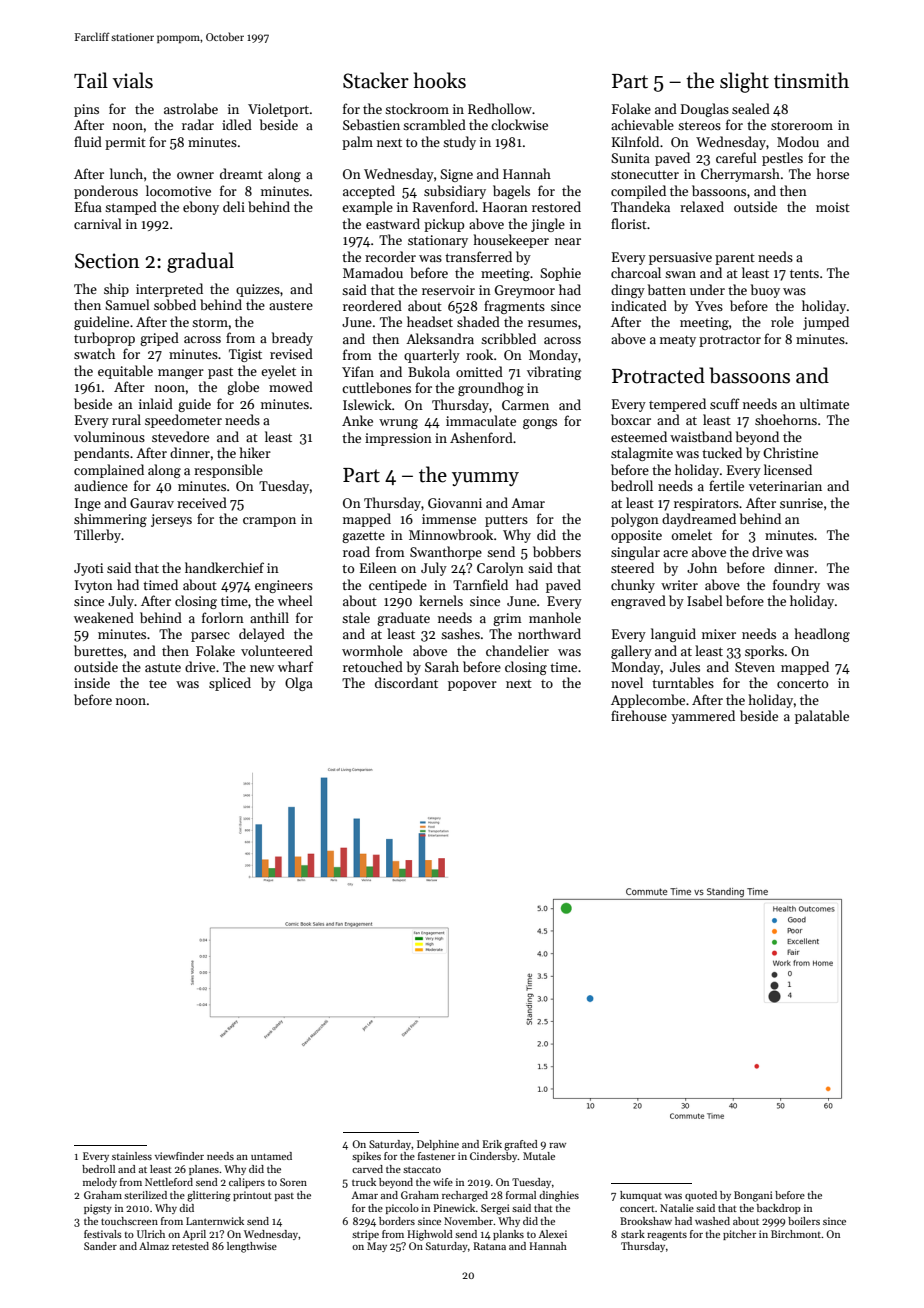 Image resolution: width=924 pixels, height=1308 pixels. I want to click on Sander, so click(100, 1246).
